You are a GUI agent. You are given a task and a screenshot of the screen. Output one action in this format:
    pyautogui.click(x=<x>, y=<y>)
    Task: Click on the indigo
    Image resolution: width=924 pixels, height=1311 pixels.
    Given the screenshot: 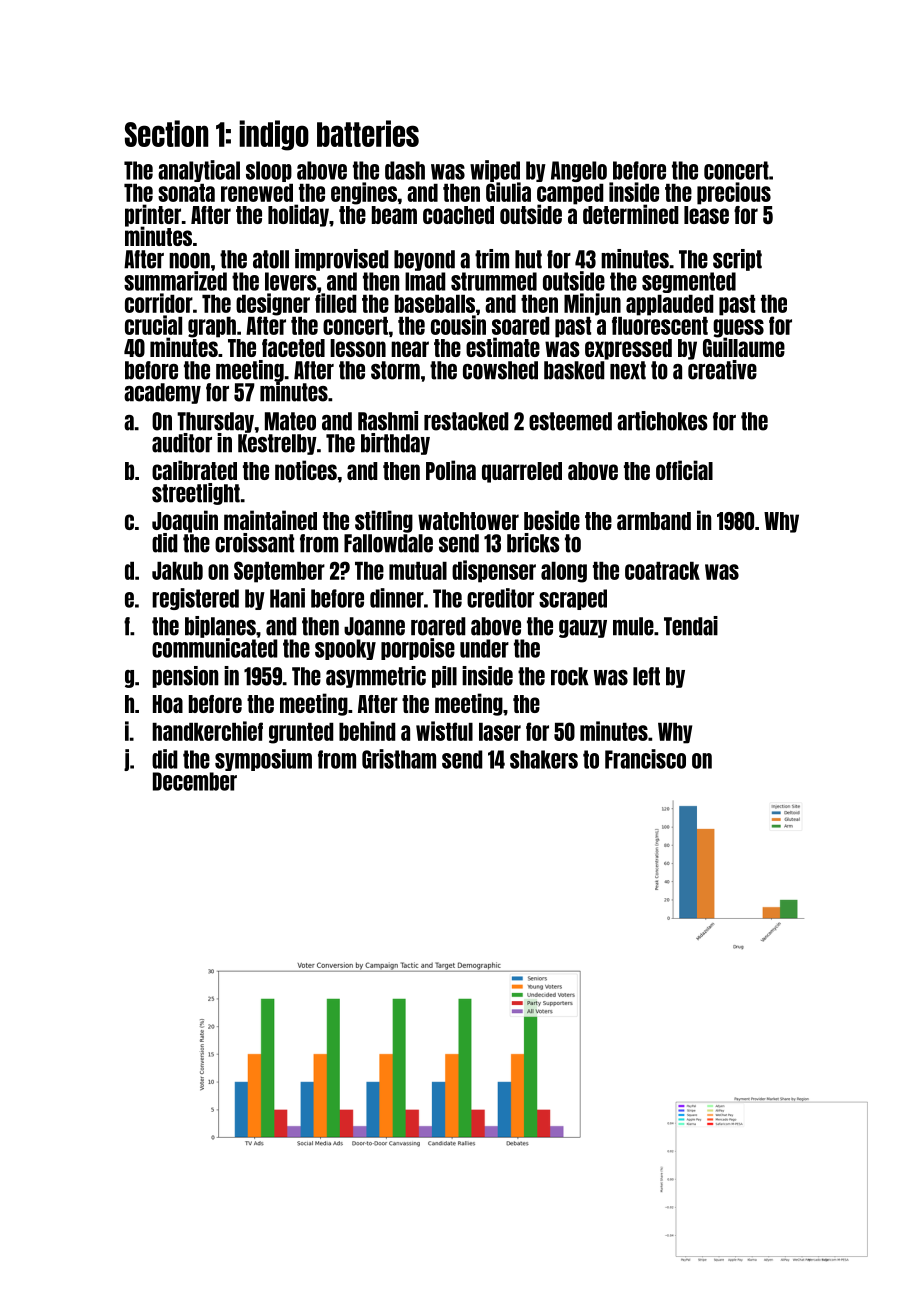 What is the action you would take?
    pyautogui.click(x=274, y=135)
